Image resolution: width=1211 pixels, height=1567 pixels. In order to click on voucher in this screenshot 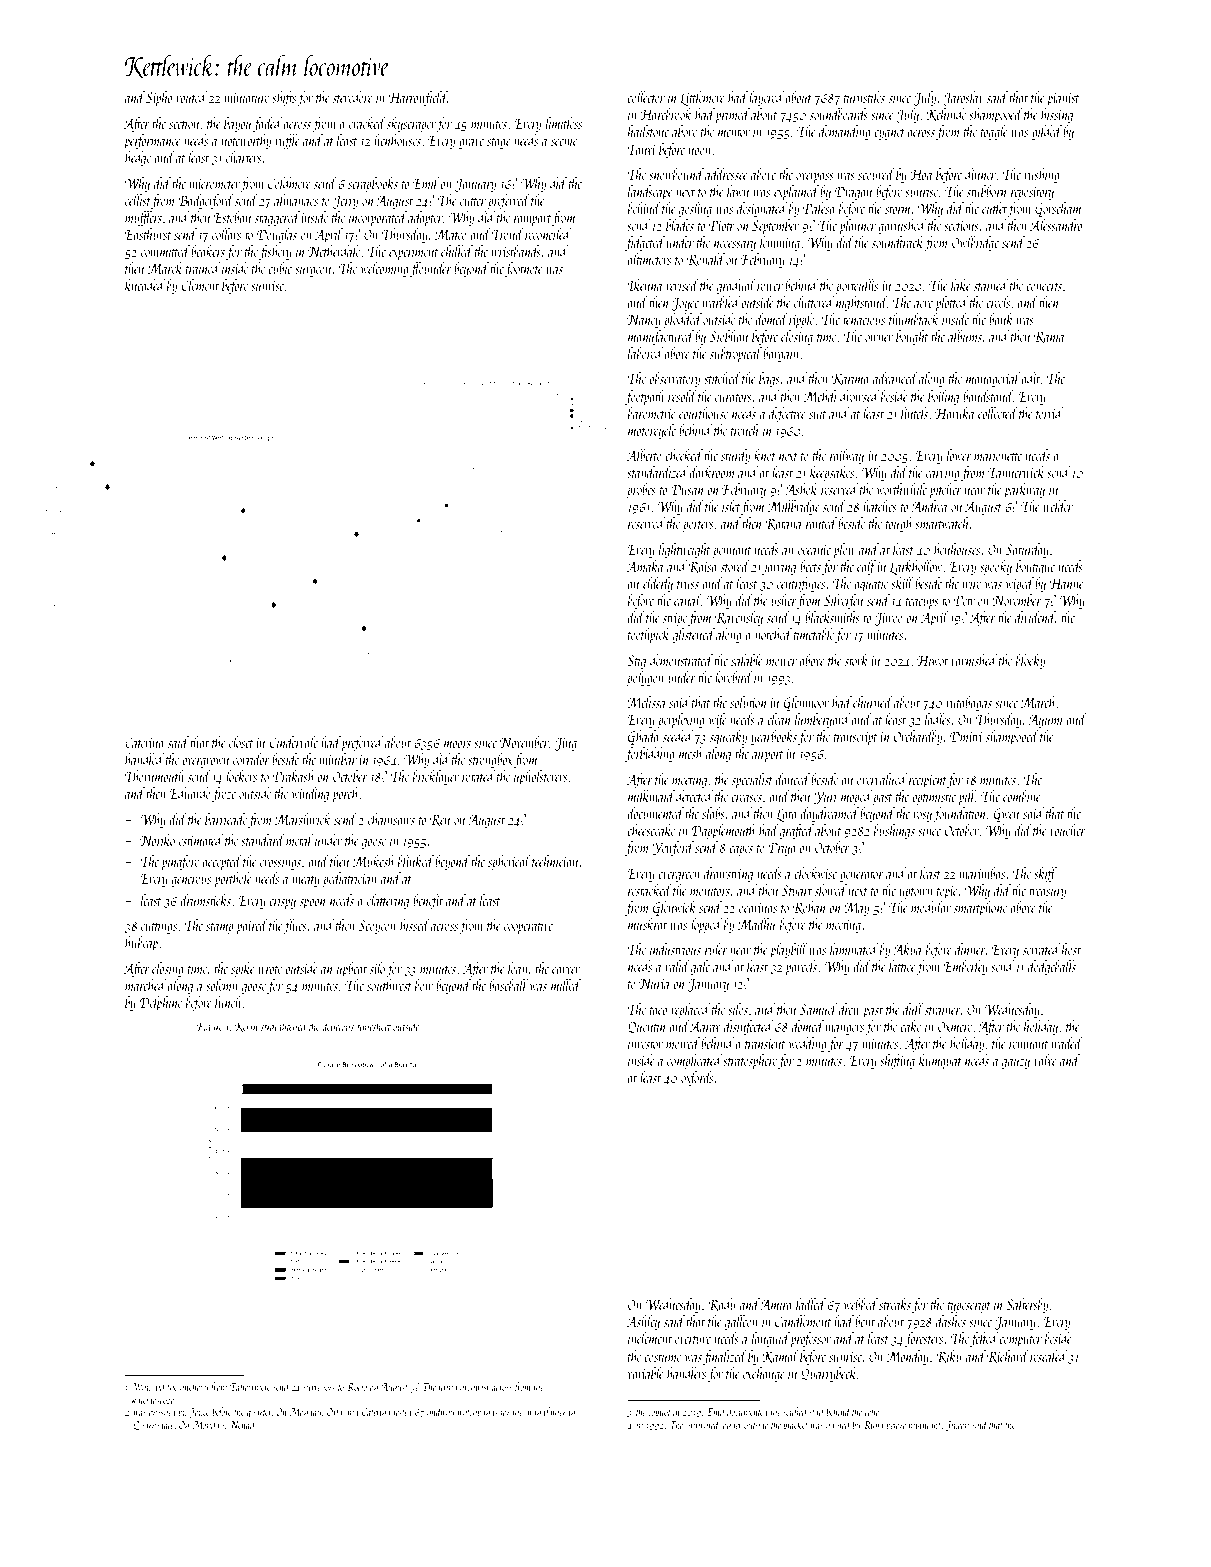, I will do `click(1068, 830)`.
